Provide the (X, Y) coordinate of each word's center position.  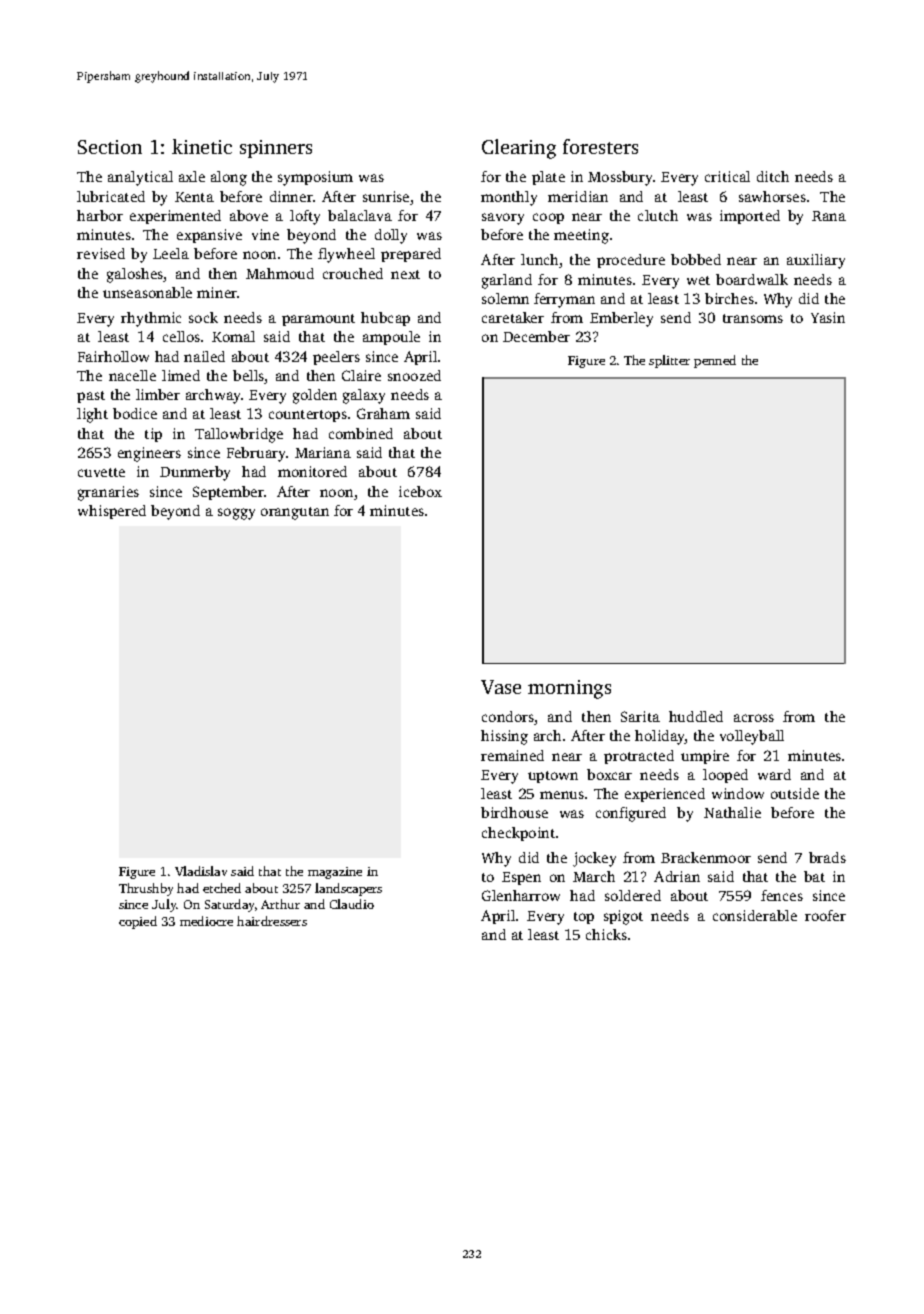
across (754, 718)
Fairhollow (113, 356)
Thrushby (146, 889)
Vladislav (201, 871)
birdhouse (514, 812)
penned (715, 361)
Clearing (519, 149)
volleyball (752, 737)
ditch (773, 176)
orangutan (295, 513)
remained (512, 755)
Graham (383, 413)
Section (110, 147)
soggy (236, 514)
